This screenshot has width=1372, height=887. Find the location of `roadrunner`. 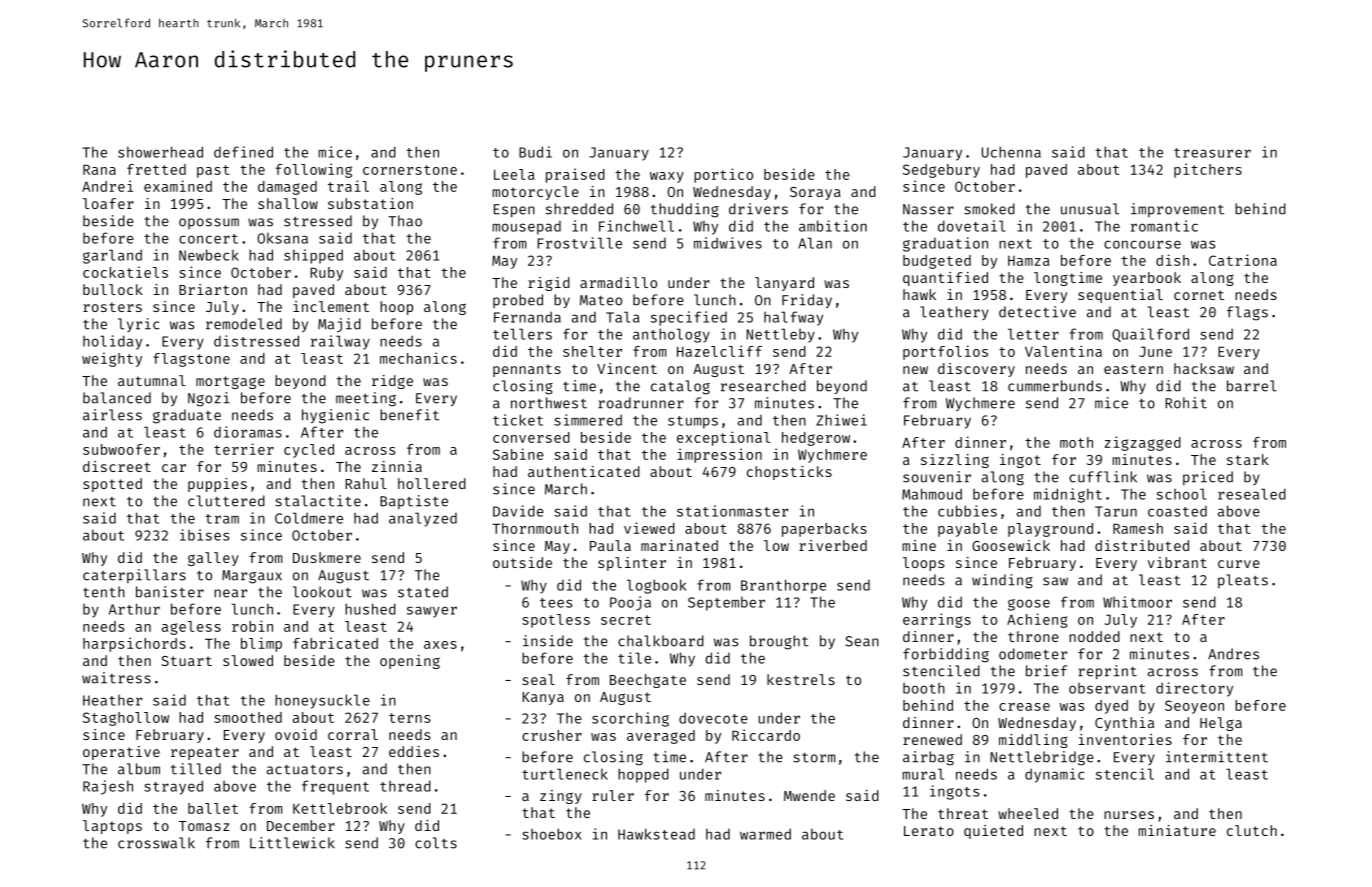

roadrunner is located at coordinates (641, 403).
